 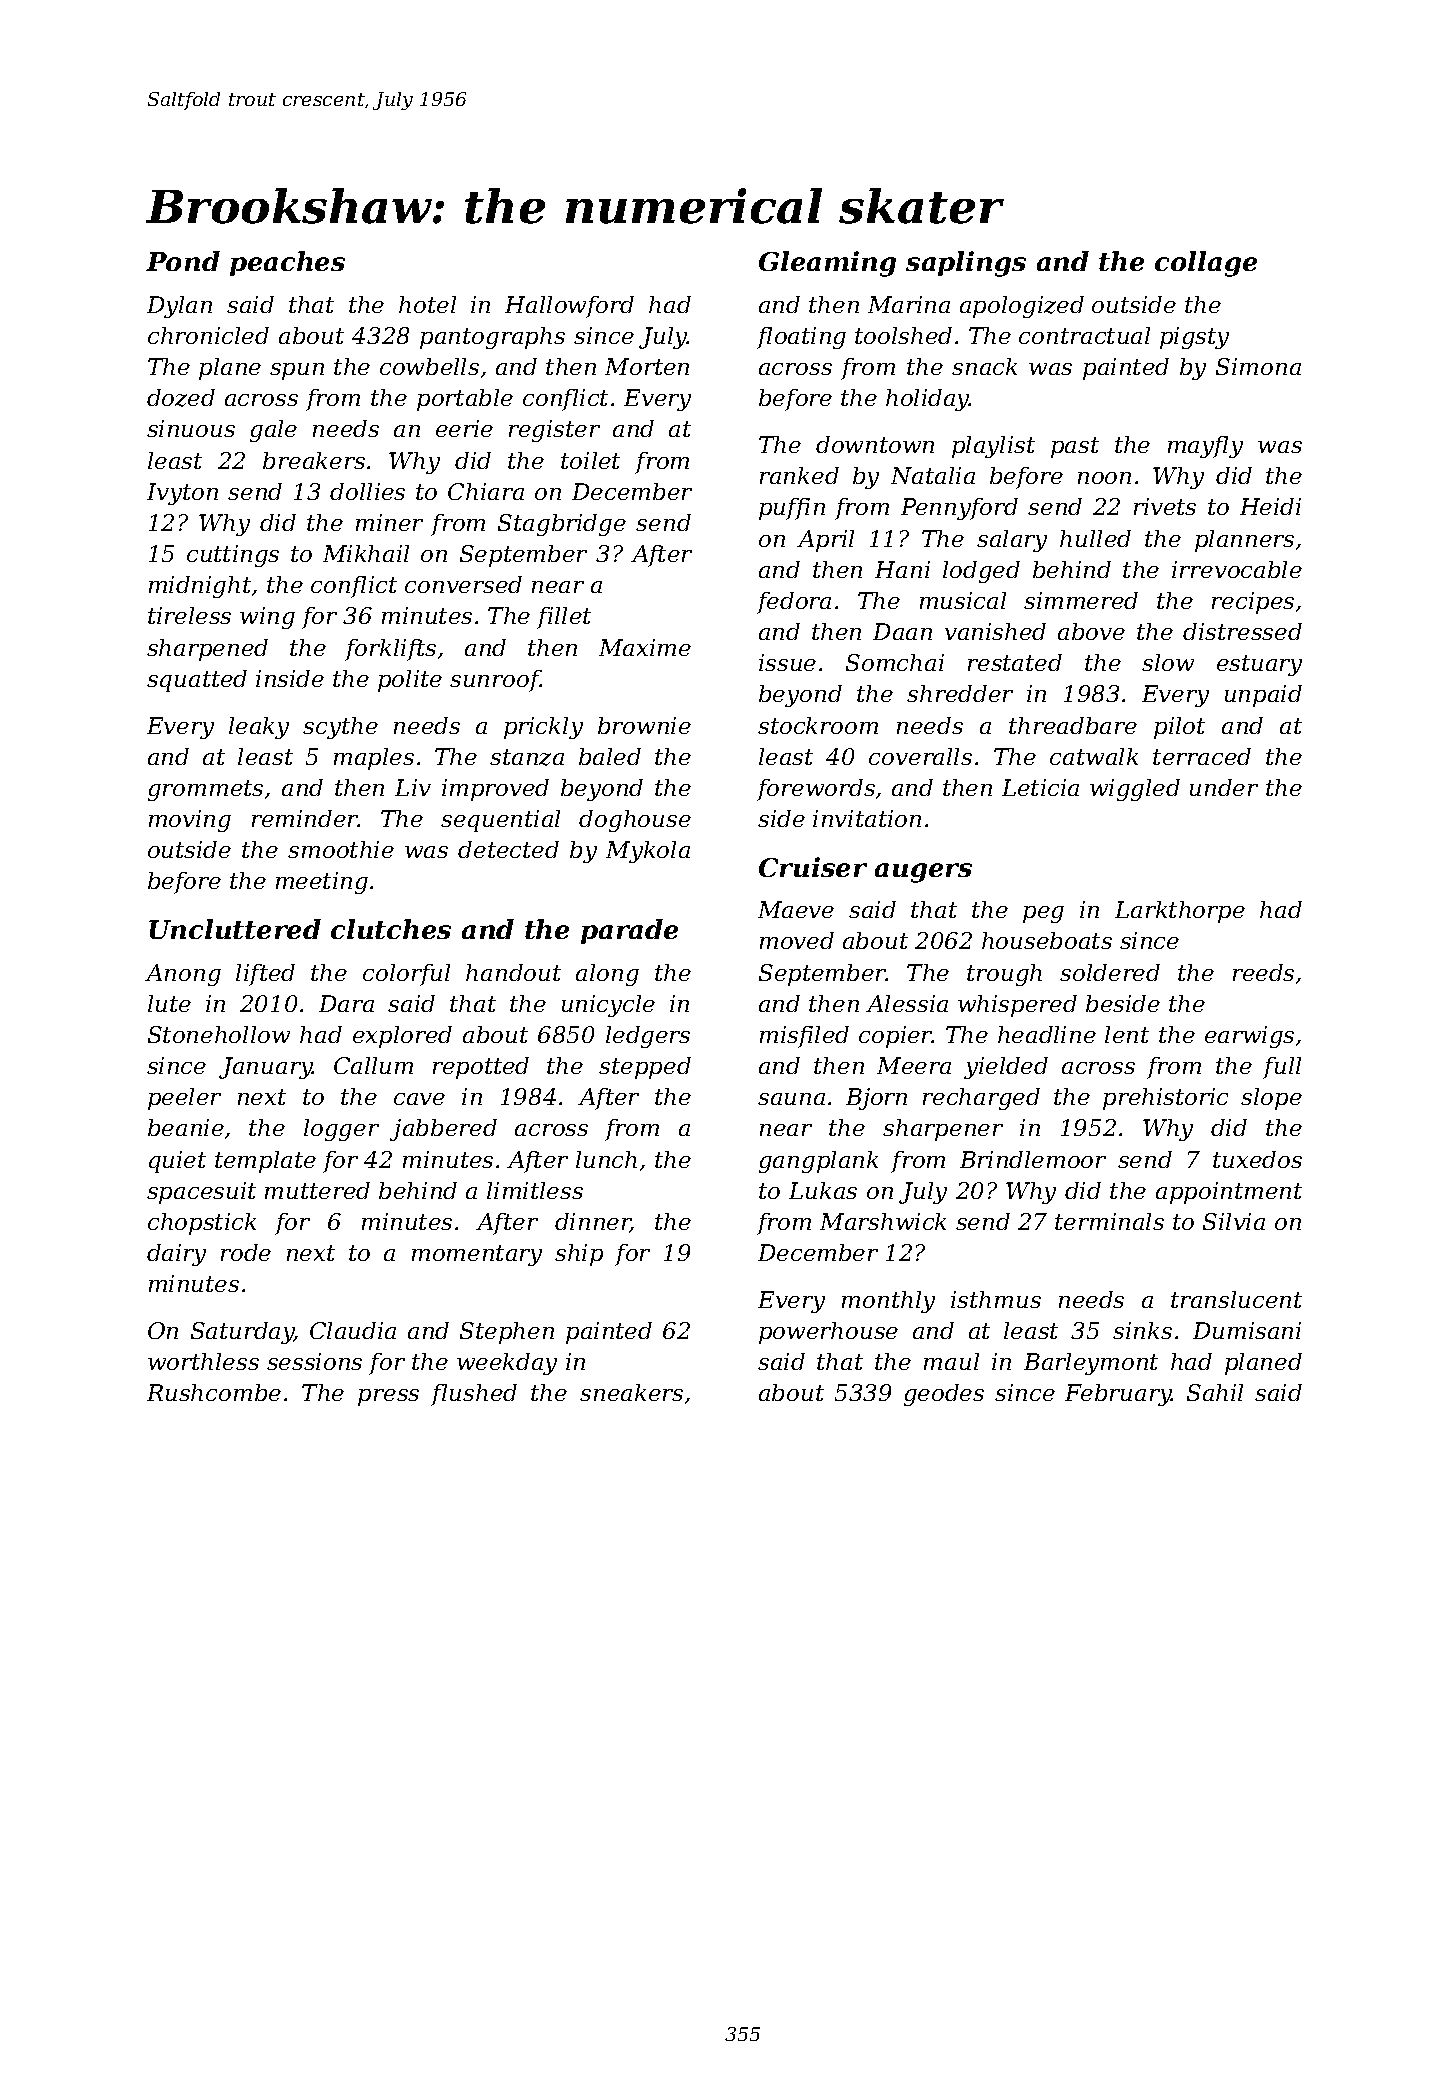 I want to click on flushed, so click(x=474, y=1395).
